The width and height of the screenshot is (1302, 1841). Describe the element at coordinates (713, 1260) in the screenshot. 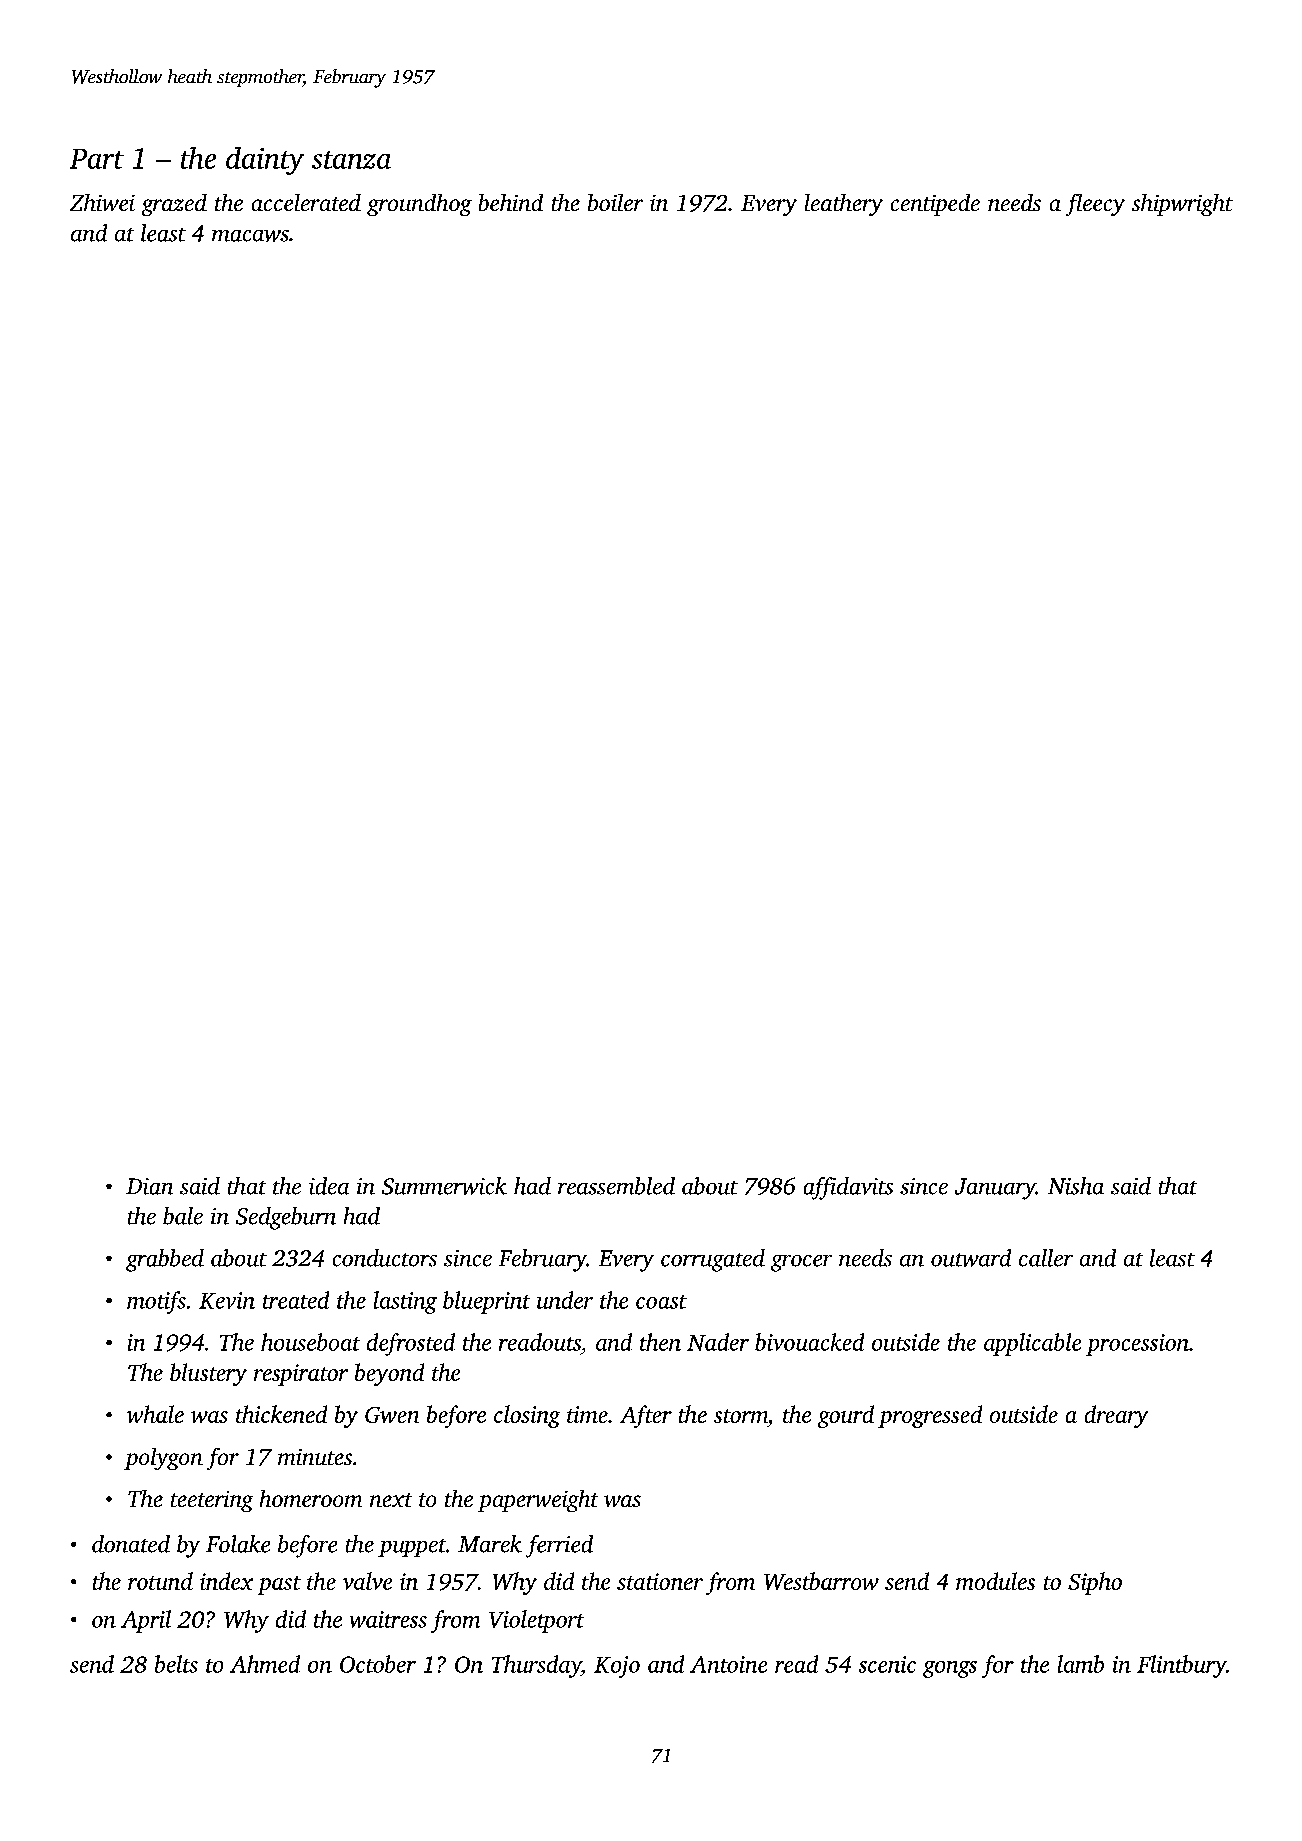

I see `corrugated` at that location.
